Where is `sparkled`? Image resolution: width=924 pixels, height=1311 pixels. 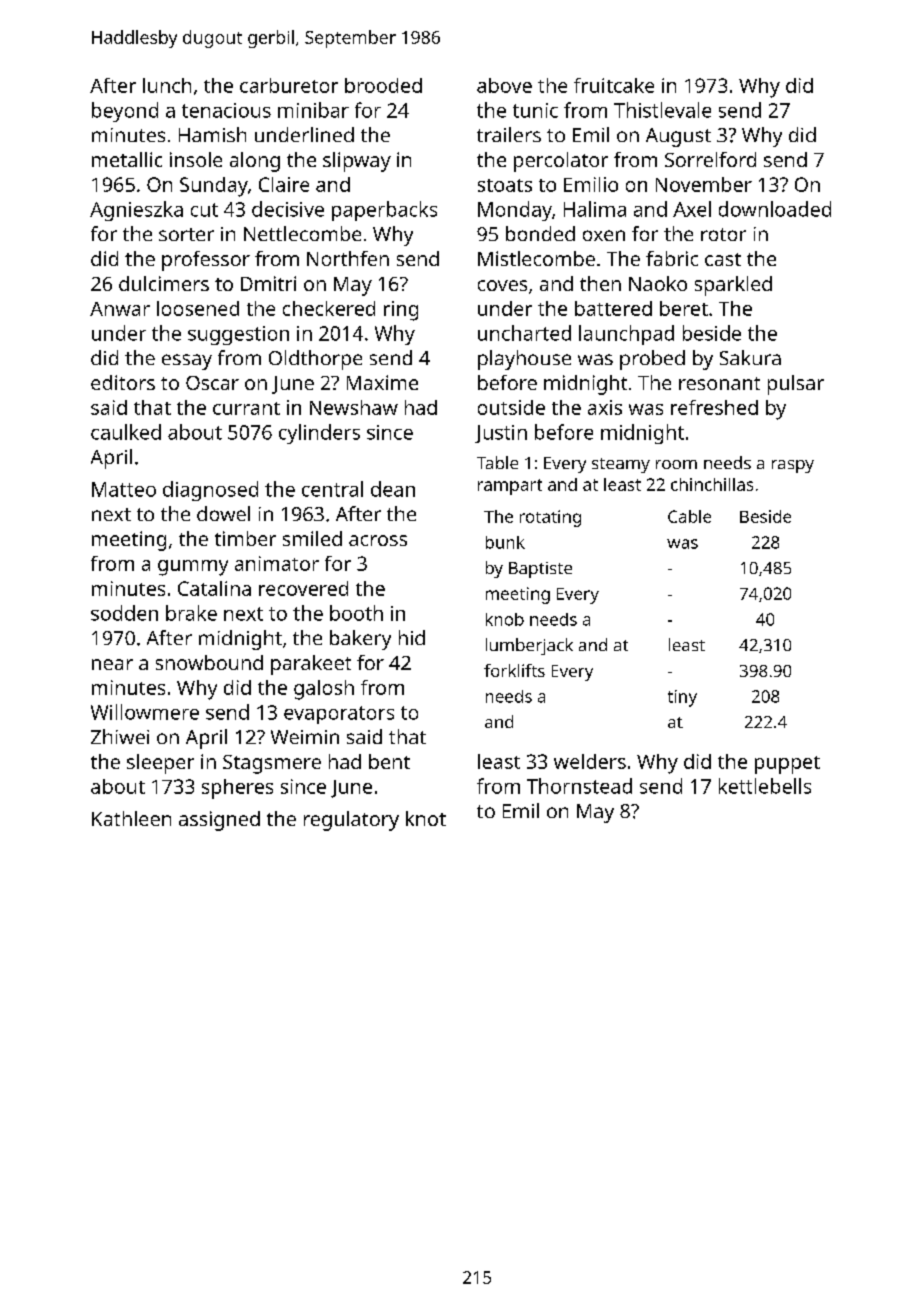
sparkled is located at coordinates (733, 286).
